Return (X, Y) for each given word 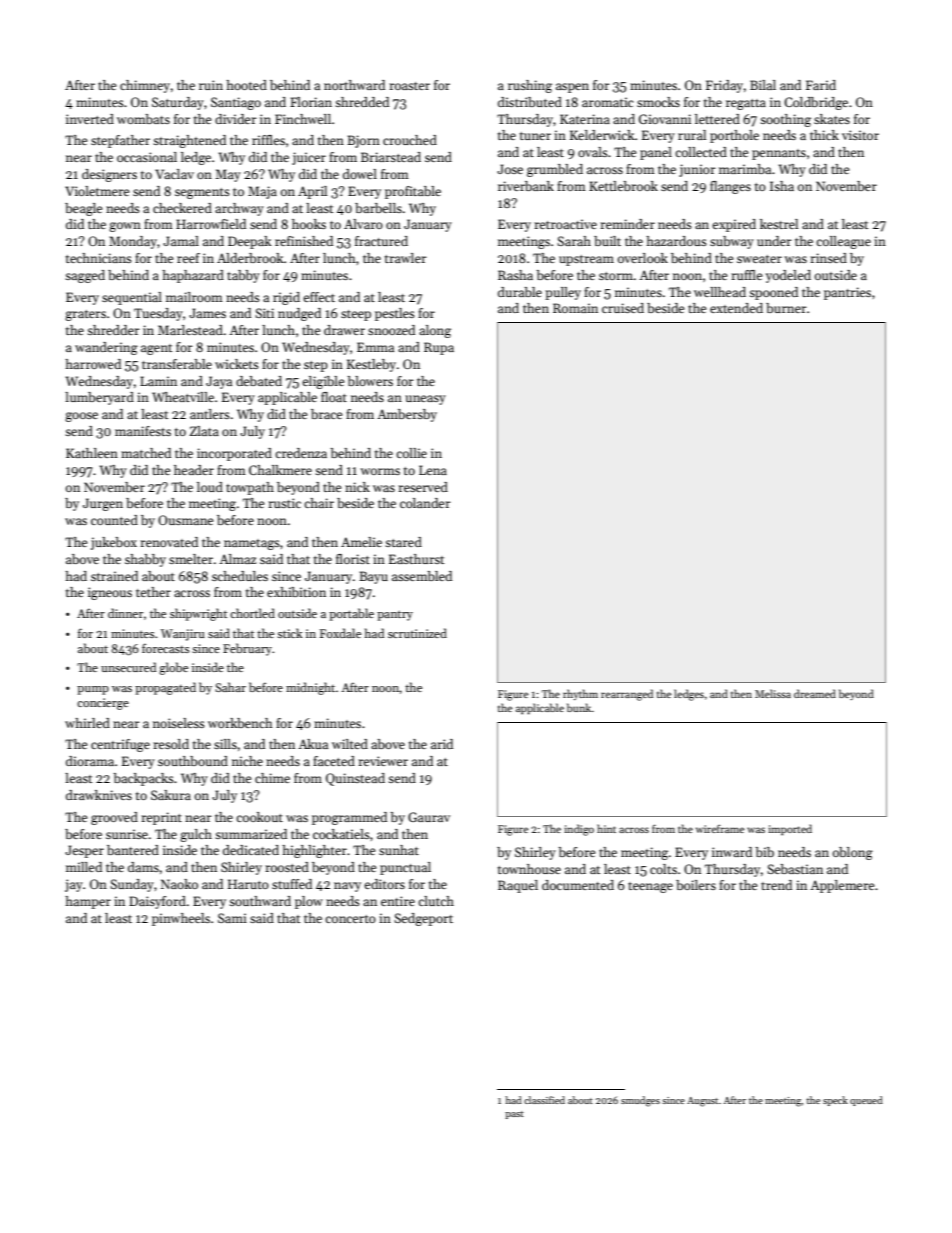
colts (663, 869)
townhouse (529, 869)
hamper (88, 902)
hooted (246, 85)
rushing (530, 86)
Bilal (763, 85)
